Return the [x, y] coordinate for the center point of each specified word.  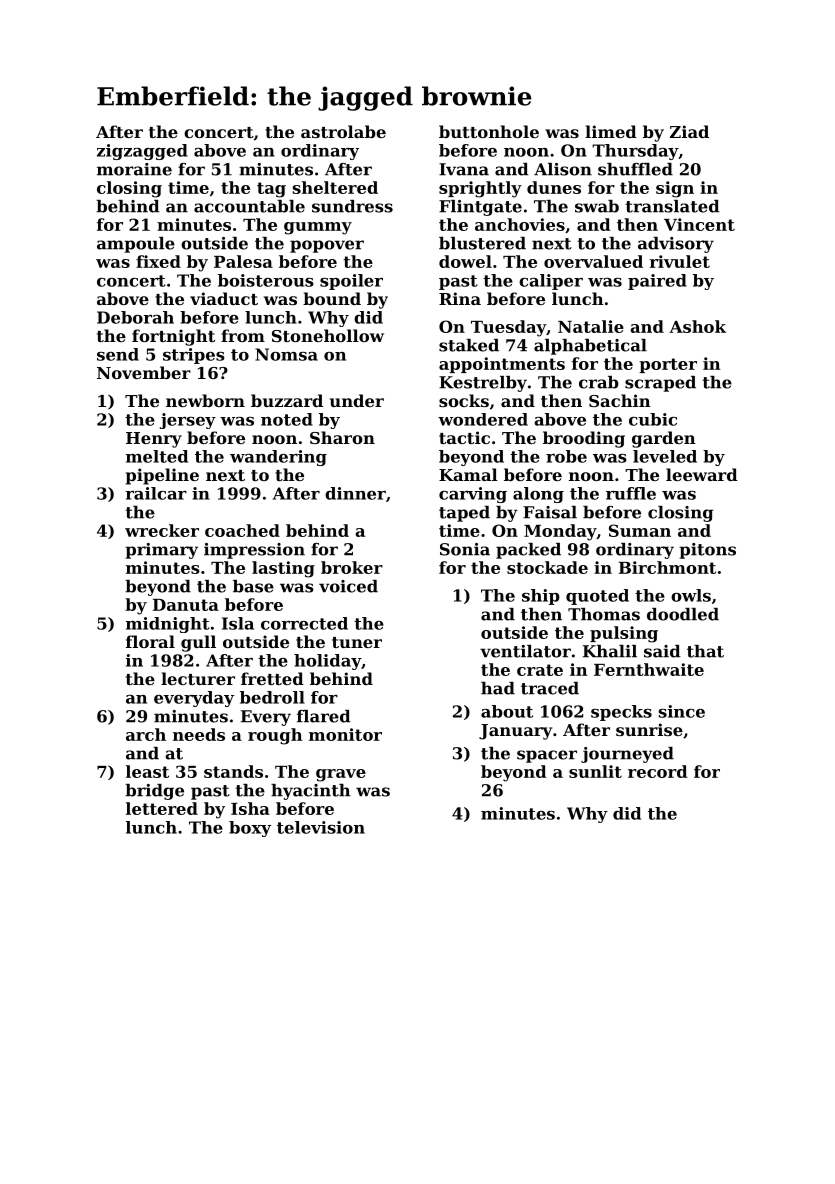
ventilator [525, 651]
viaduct [224, 298]
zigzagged [142, 152]
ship [541, 597]
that [705, 651]
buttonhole [489, 131]
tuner [357, 642]
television [321, 827]
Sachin [620, 400]
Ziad [689, 131]
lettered [162, 808]
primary [161, 551]
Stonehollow [328, 335]
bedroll [272, 697]
